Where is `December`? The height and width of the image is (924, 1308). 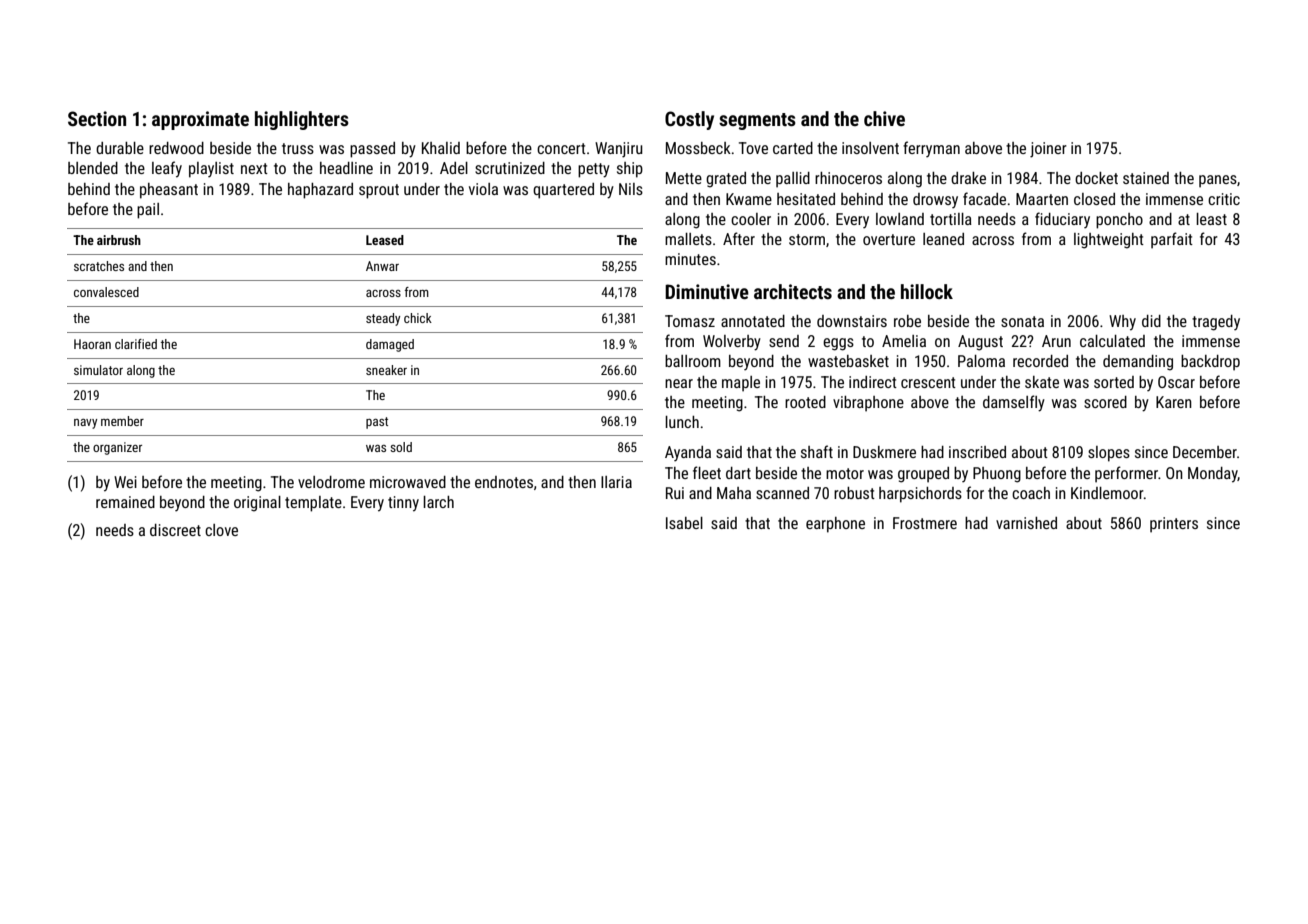 December is located at coordinates (1205, 452).
